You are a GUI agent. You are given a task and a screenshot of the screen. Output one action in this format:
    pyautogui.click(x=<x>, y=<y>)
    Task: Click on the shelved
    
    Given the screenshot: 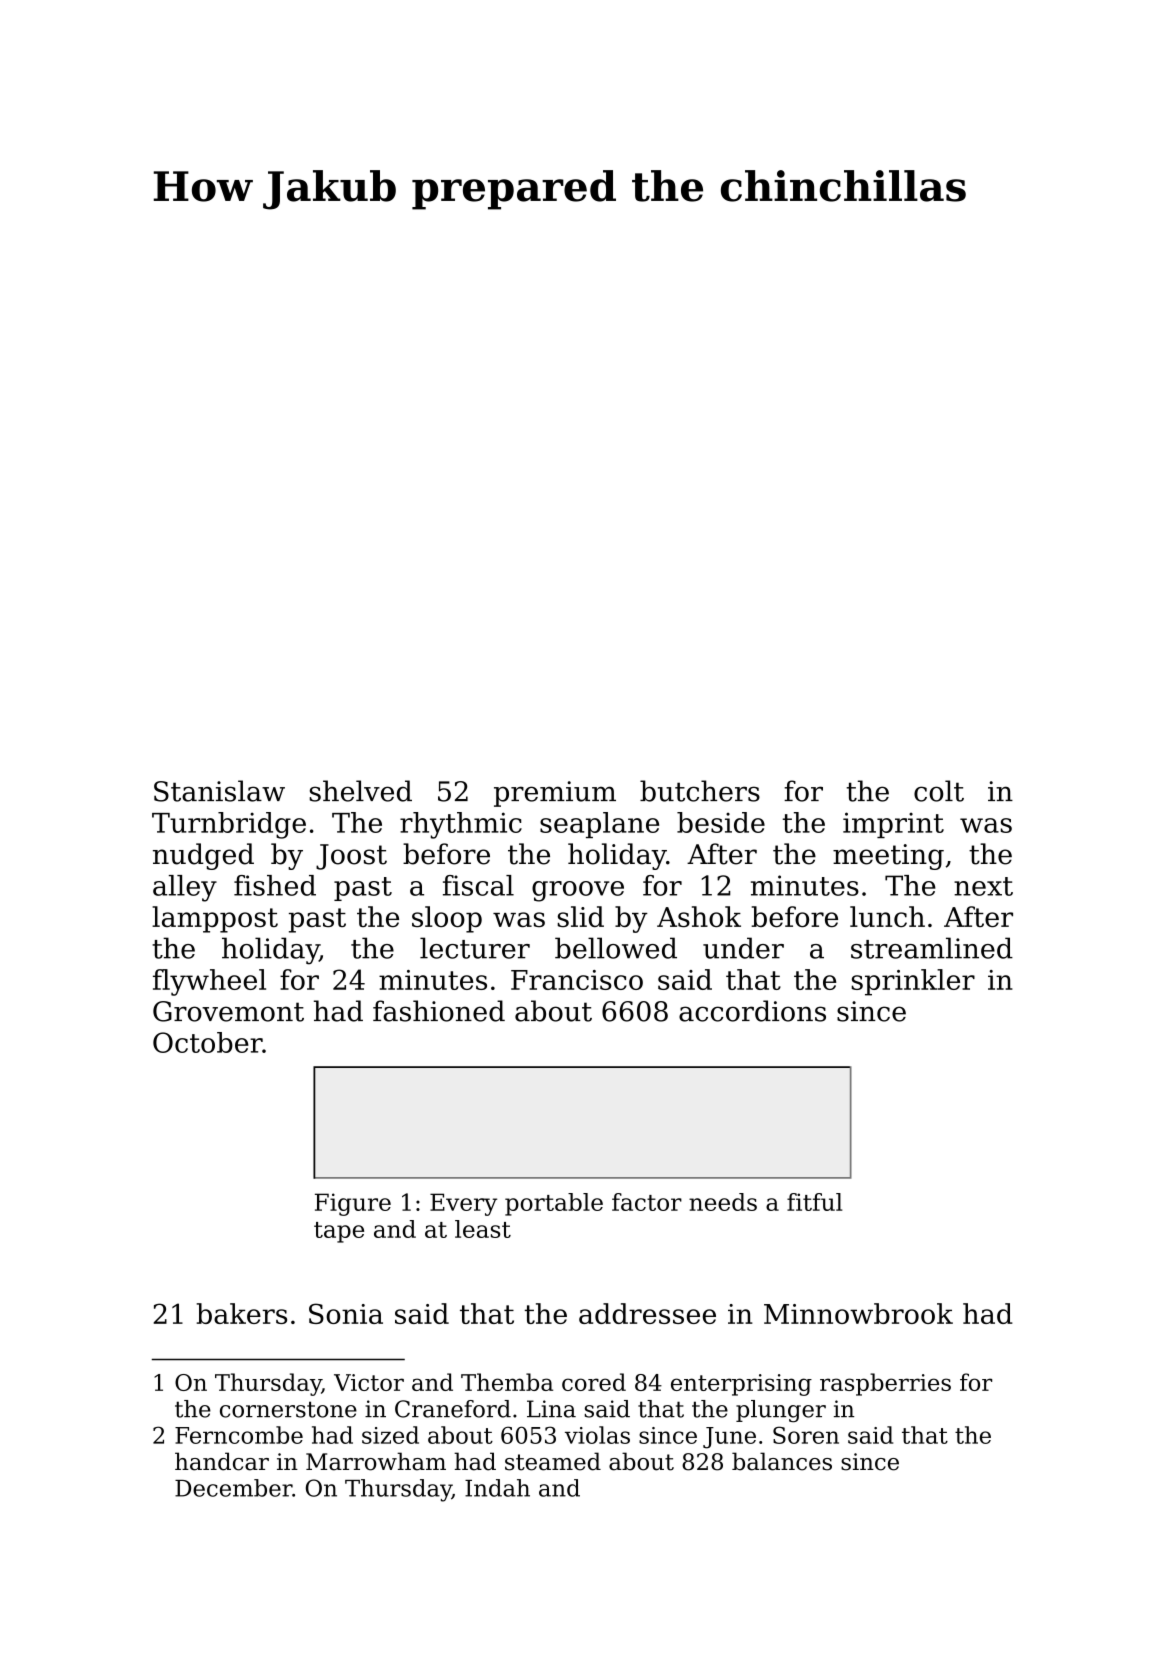 What is the action you would take?
    pyautogui.click(x=360, y=791)
